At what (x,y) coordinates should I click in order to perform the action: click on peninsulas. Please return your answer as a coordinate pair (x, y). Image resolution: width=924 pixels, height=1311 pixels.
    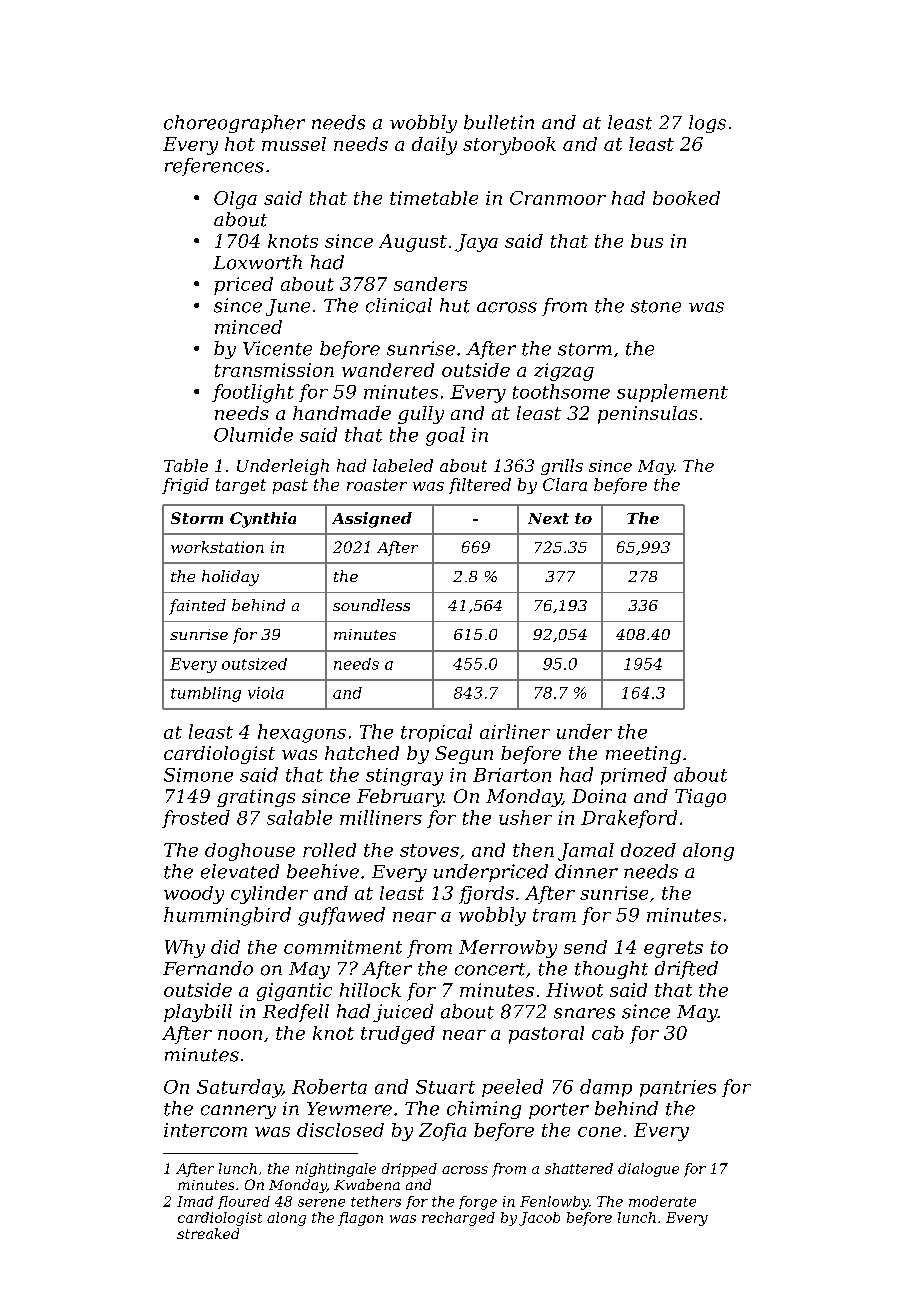
    Looking at the image, I should click on (647, 415).
